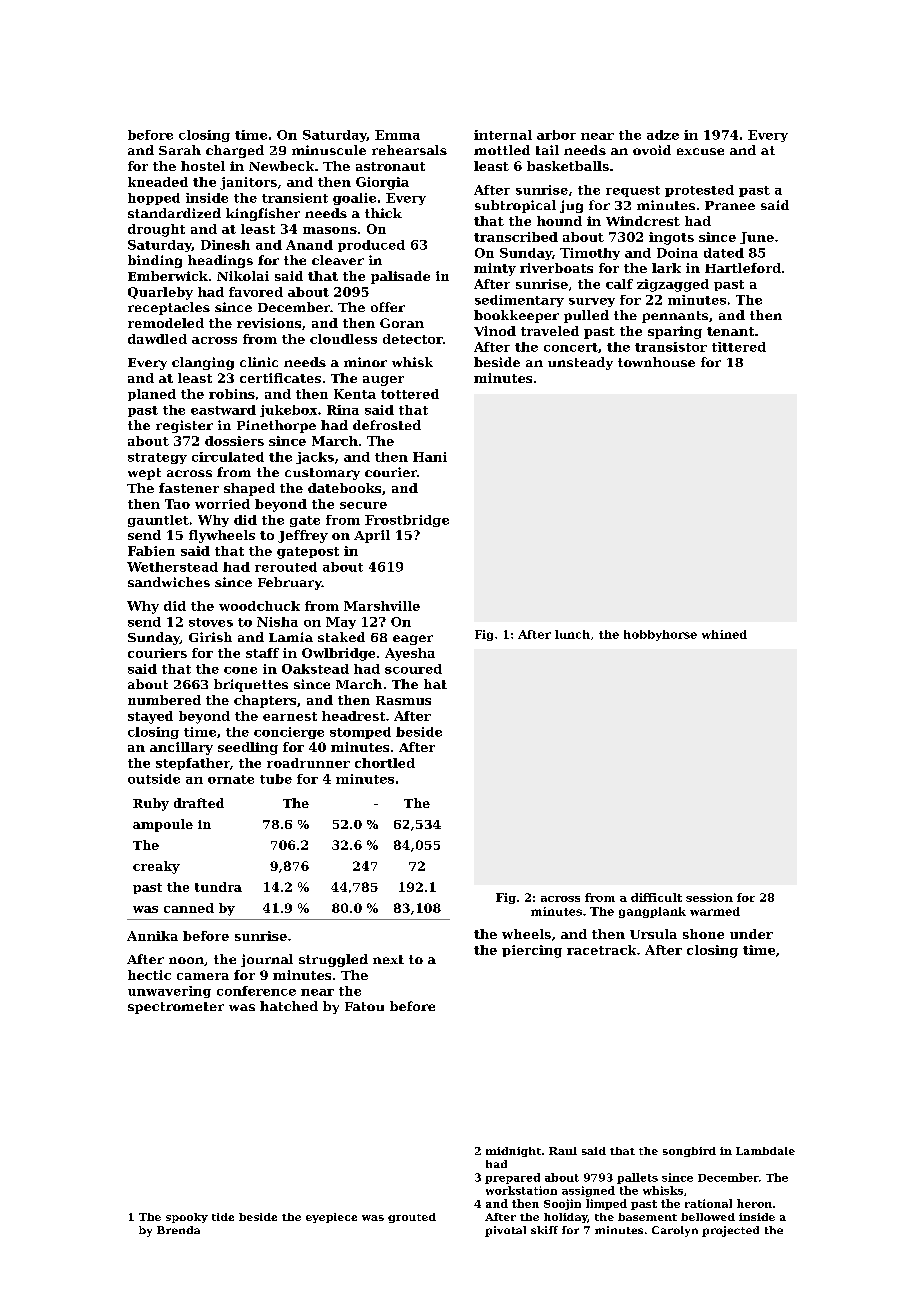 The image size is (924, 1314). Describe the element at coordinates (656, 897) in the screenshot. I see `difficult` at that location.
